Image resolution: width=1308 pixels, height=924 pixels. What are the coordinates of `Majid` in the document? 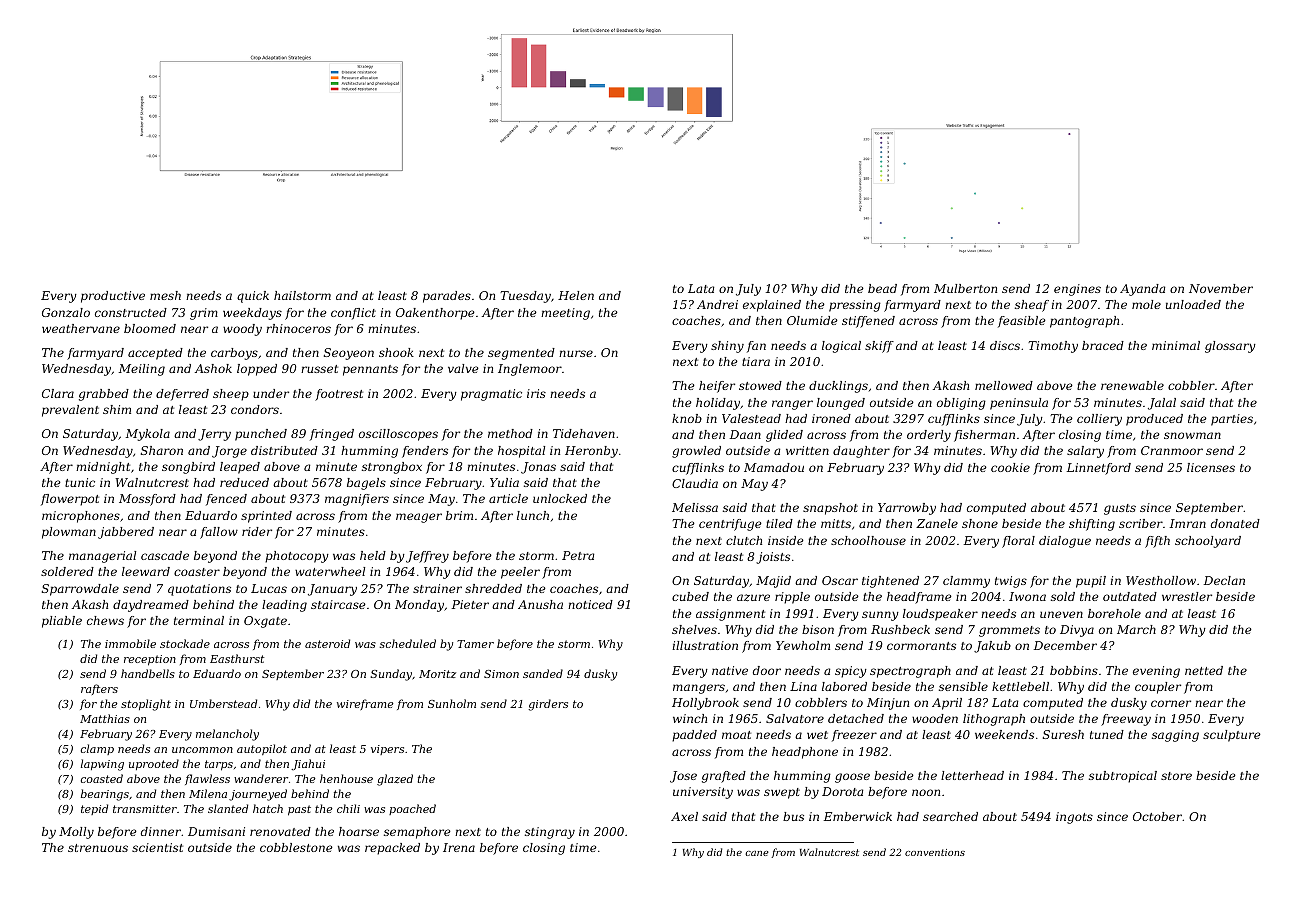 It's located at (773, 582).
